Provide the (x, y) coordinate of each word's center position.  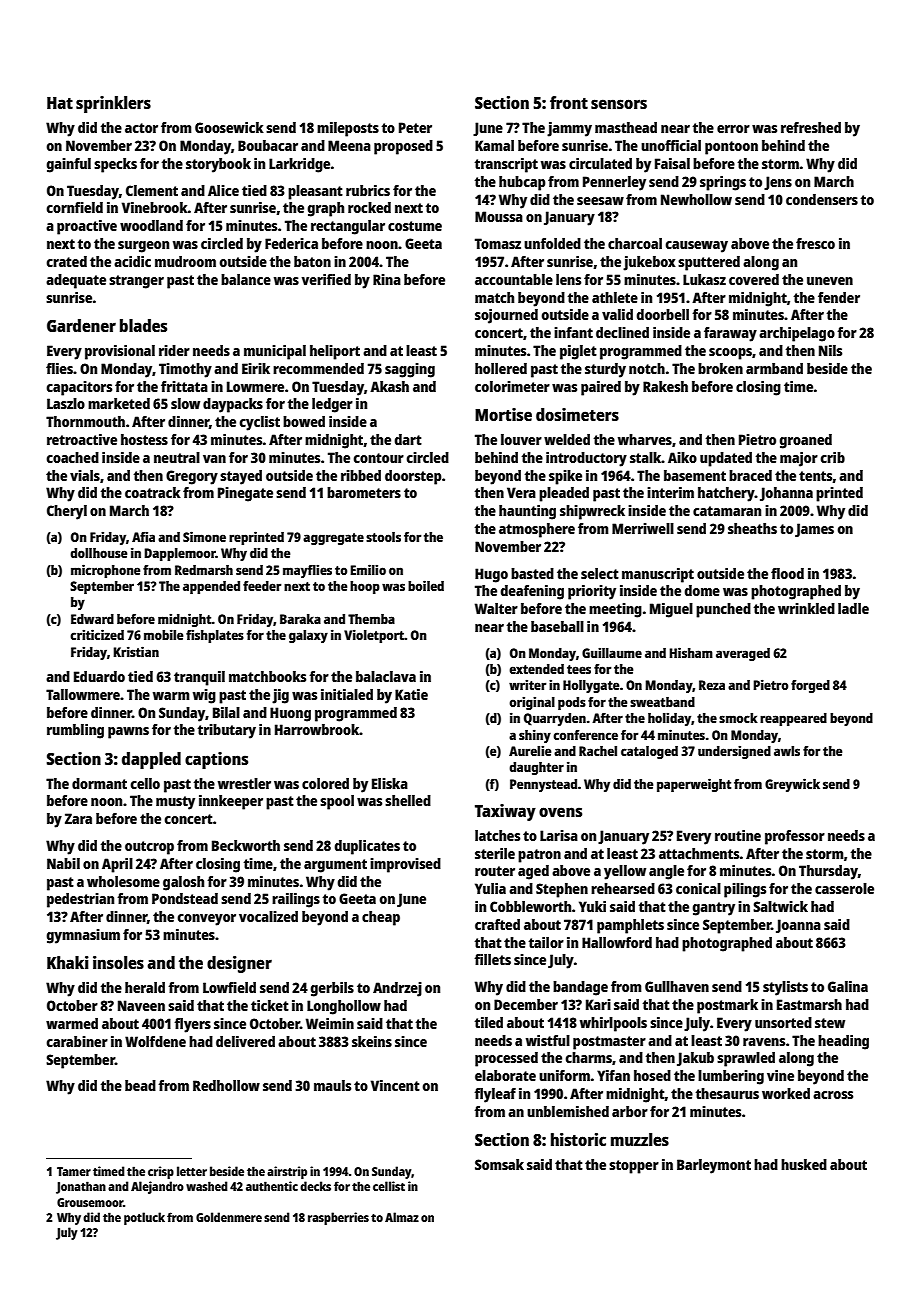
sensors (619, 104)
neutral (177, 457)
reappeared (793, 719)
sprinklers (113, 104)
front (569, 102)
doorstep (413, 477)
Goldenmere (229, 1217)
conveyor (207, 920)
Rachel (598, 751)
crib (833, 457)
